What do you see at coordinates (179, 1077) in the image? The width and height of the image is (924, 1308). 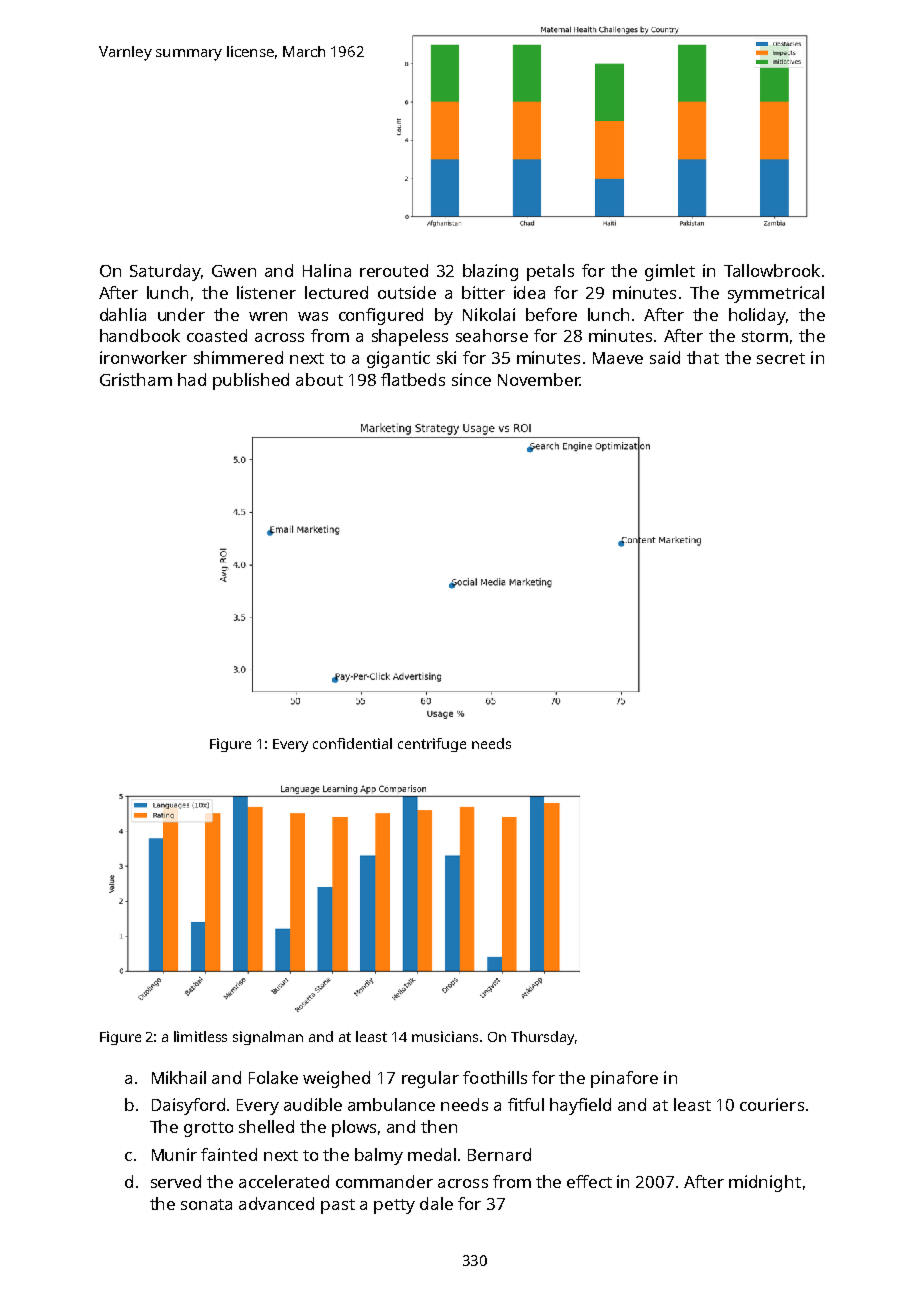 I see `Mikhail` at bounding box center [179, 1077].
